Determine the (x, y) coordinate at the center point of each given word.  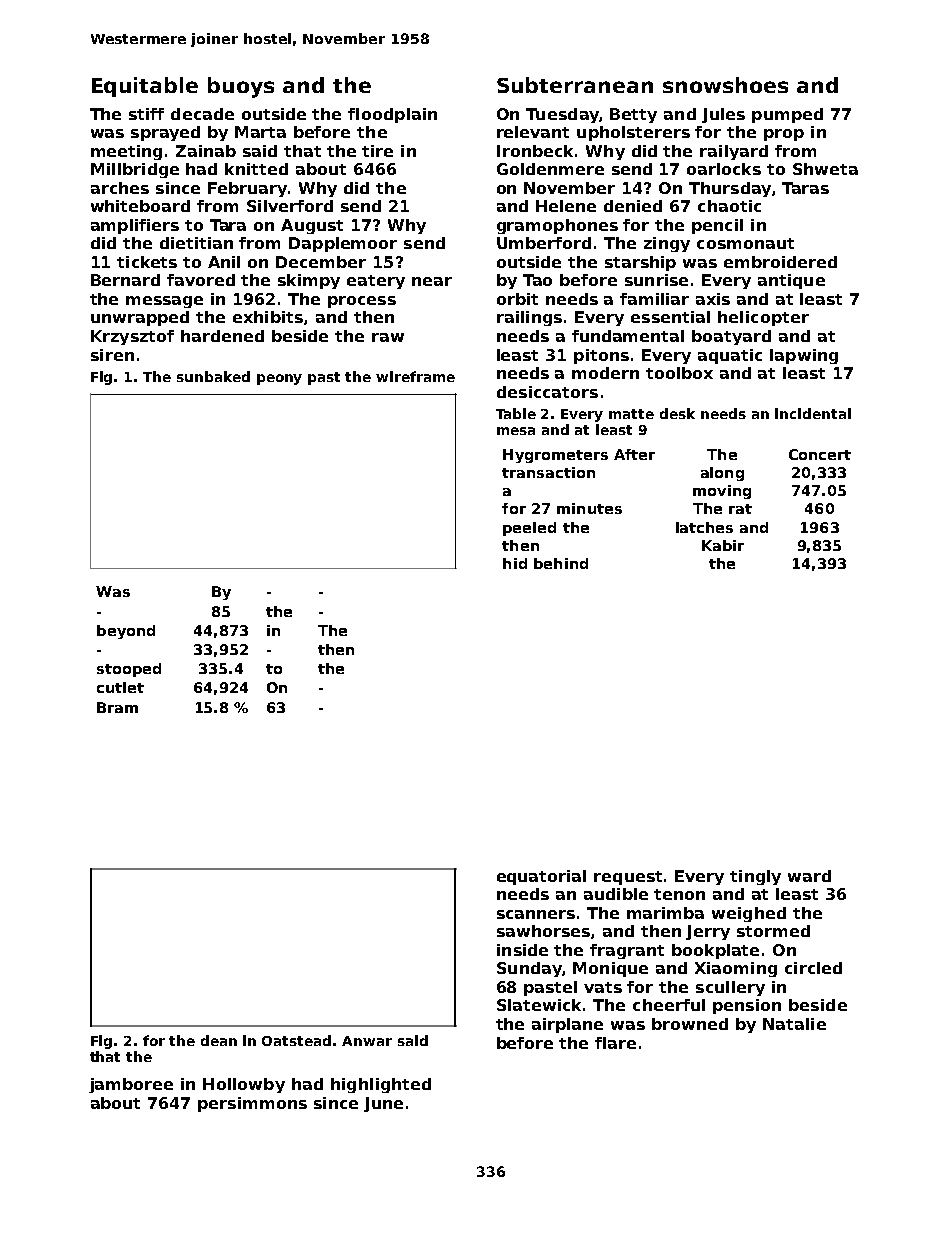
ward (809, 876)
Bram (117, 707)
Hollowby (244, 1085)
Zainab (206, 151)
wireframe (415, 376)
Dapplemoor (343, 244)
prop (784, 135)
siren (112, 355)
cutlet (120, 687)
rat (740, 509)
